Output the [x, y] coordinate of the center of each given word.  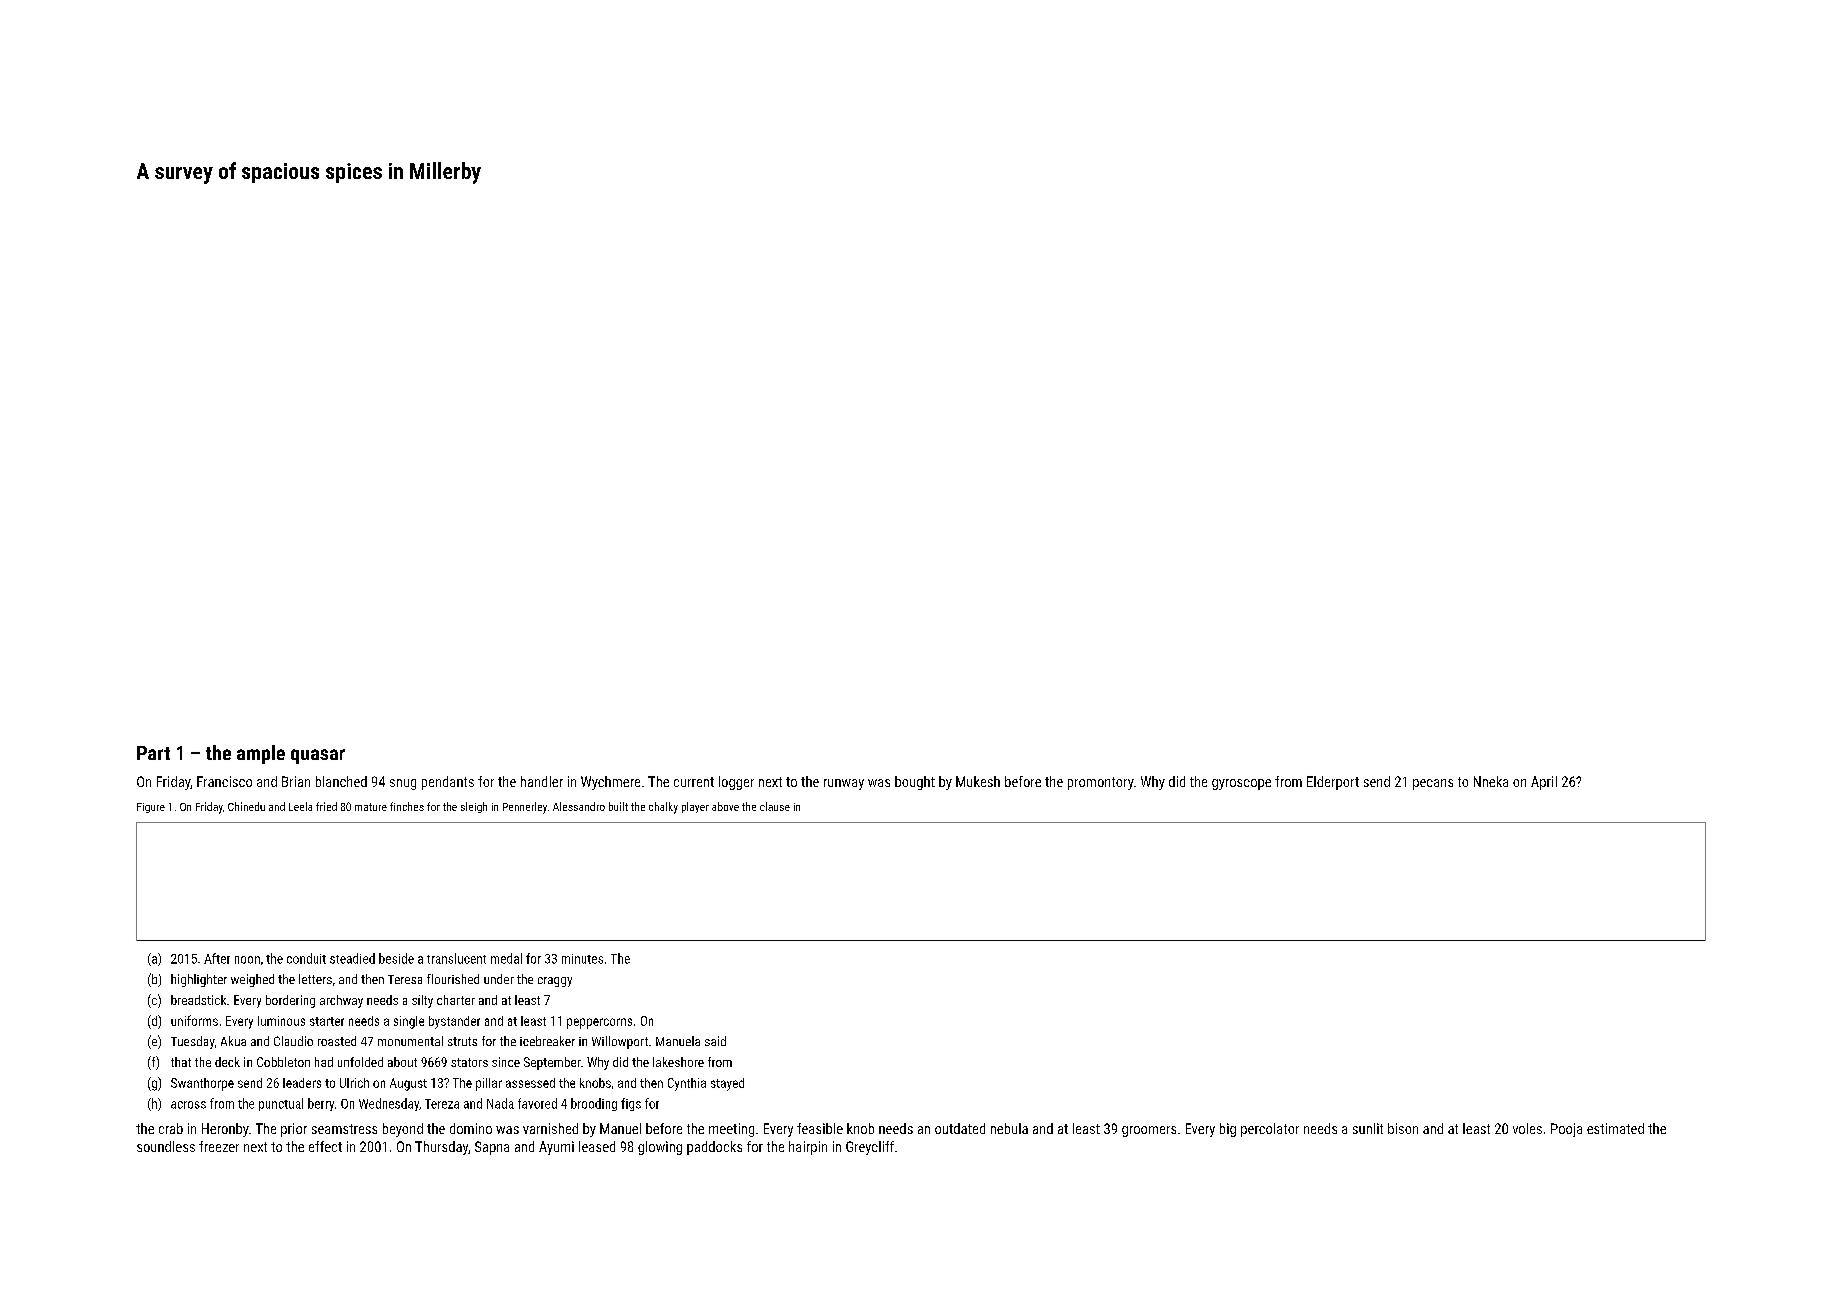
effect [325, 1146]
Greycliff [870, 1148]
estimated [1615, 1128]
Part [153, 753]
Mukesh [978, 781]
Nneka [1491, 781]
